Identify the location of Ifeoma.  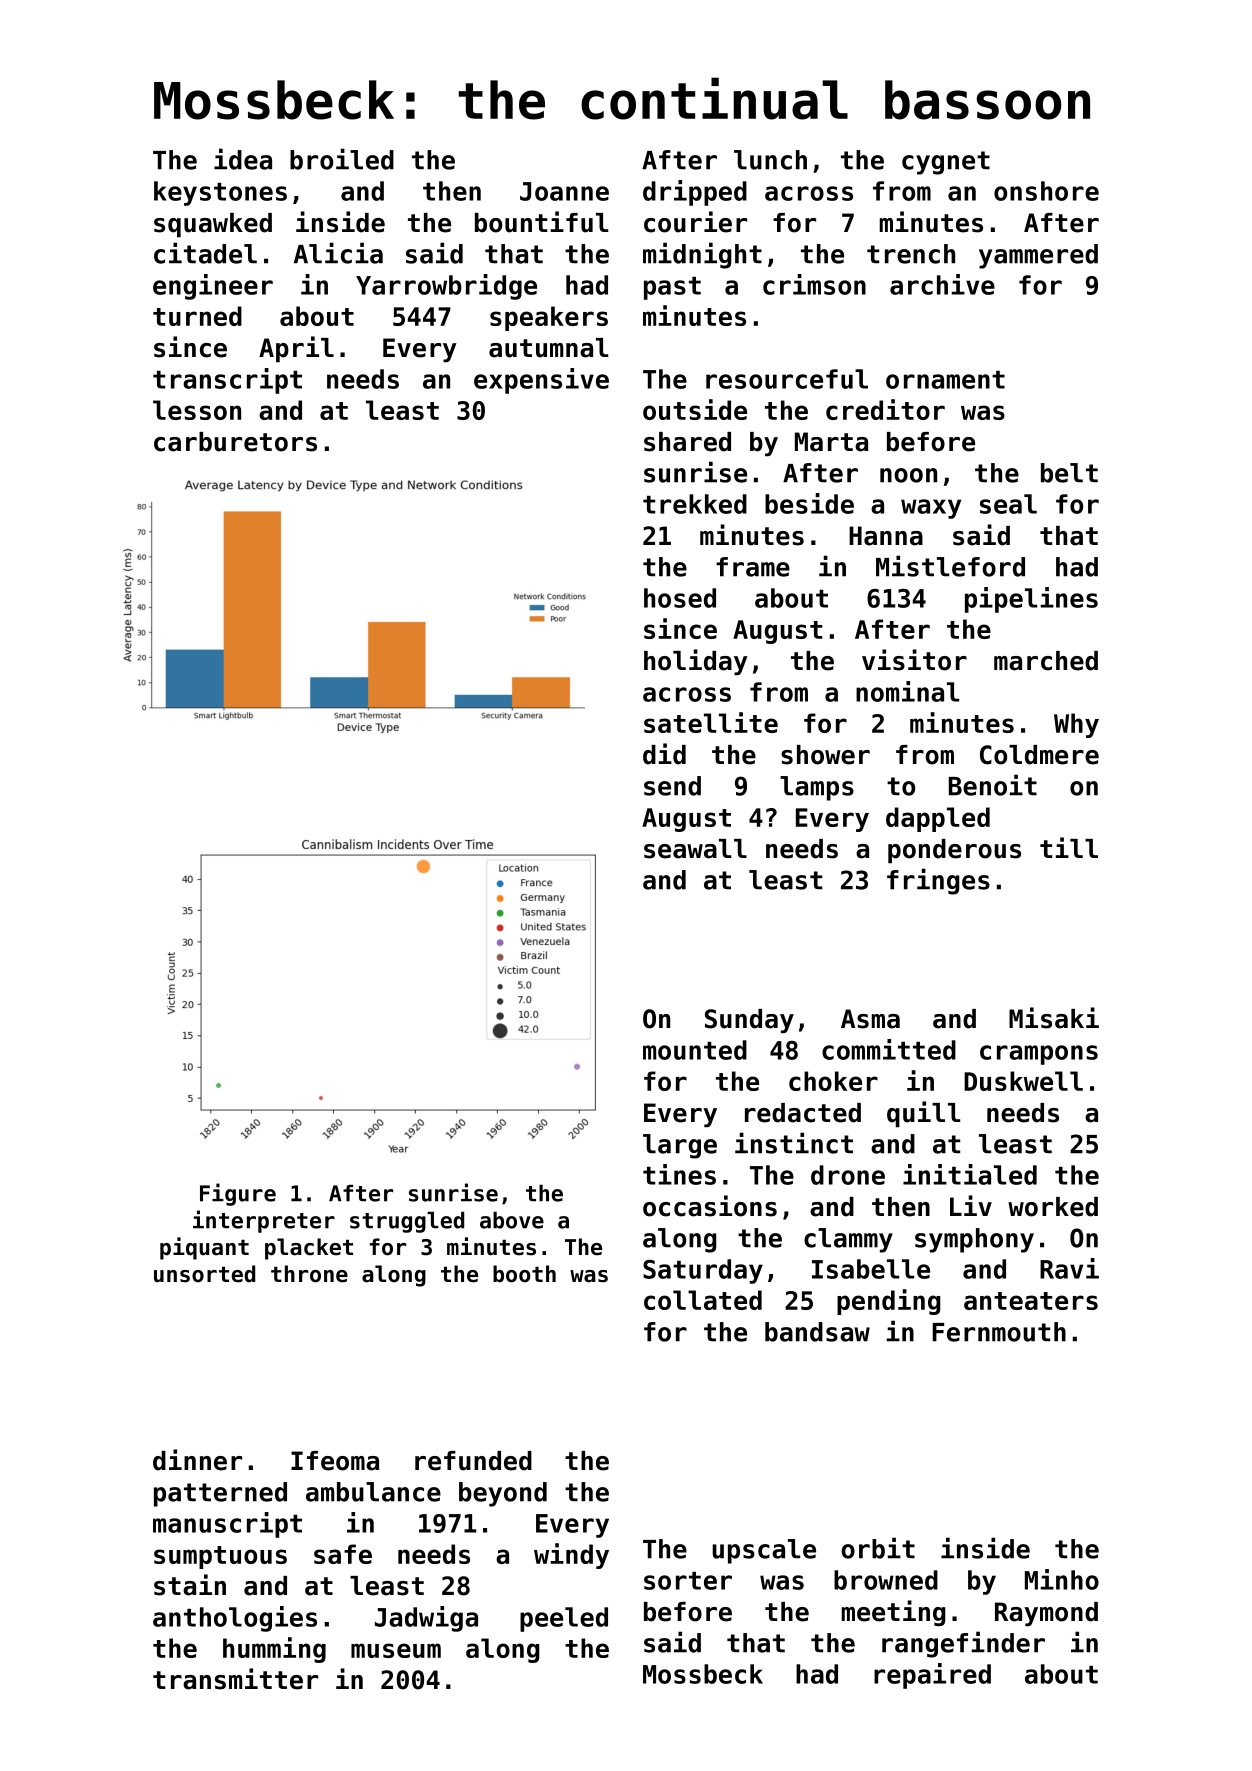
(335, 1461).
